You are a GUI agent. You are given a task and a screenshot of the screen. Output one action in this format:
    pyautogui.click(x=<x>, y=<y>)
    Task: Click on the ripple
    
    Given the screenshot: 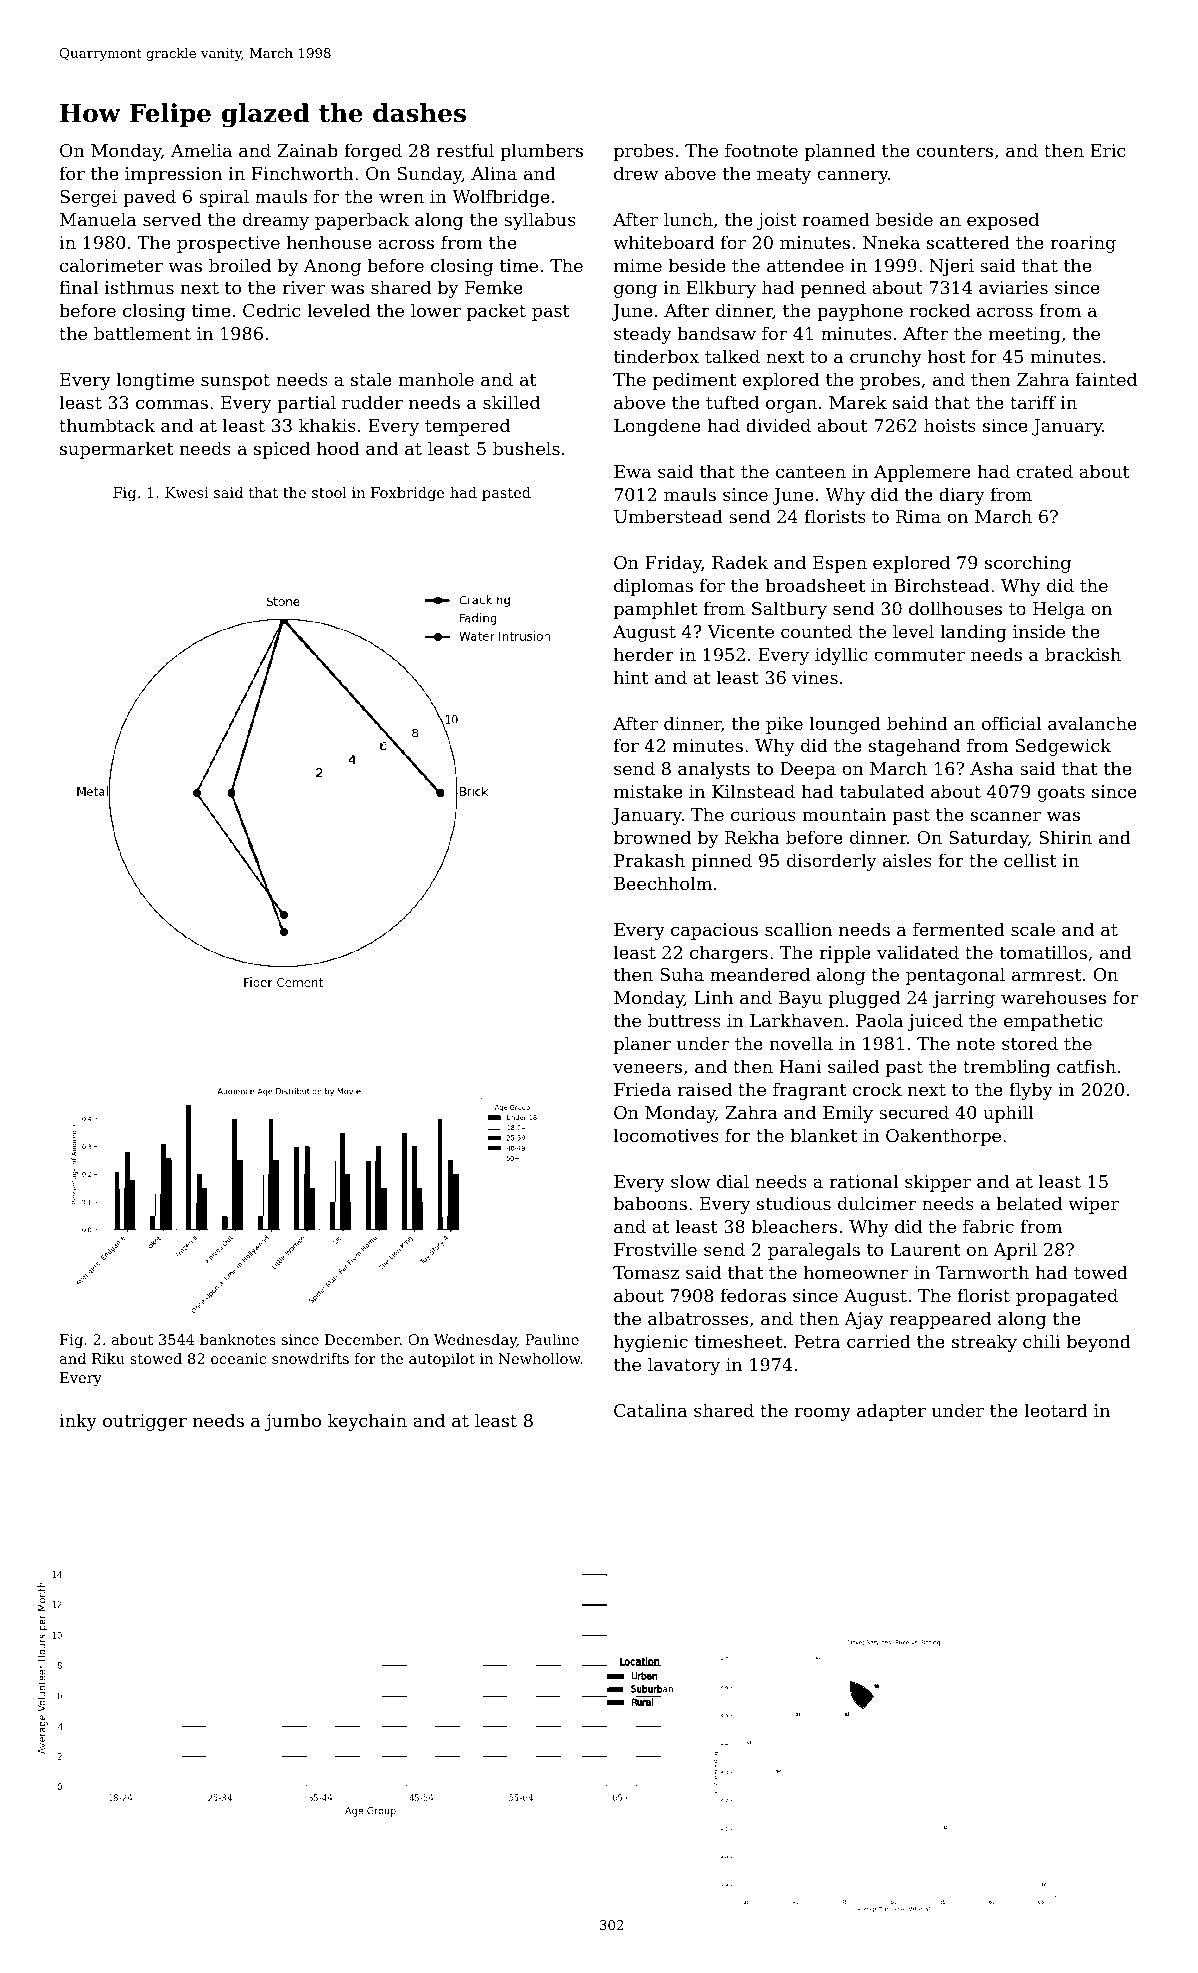 What is the action you would take?
    pyautogui.click(x=845, y=954)
